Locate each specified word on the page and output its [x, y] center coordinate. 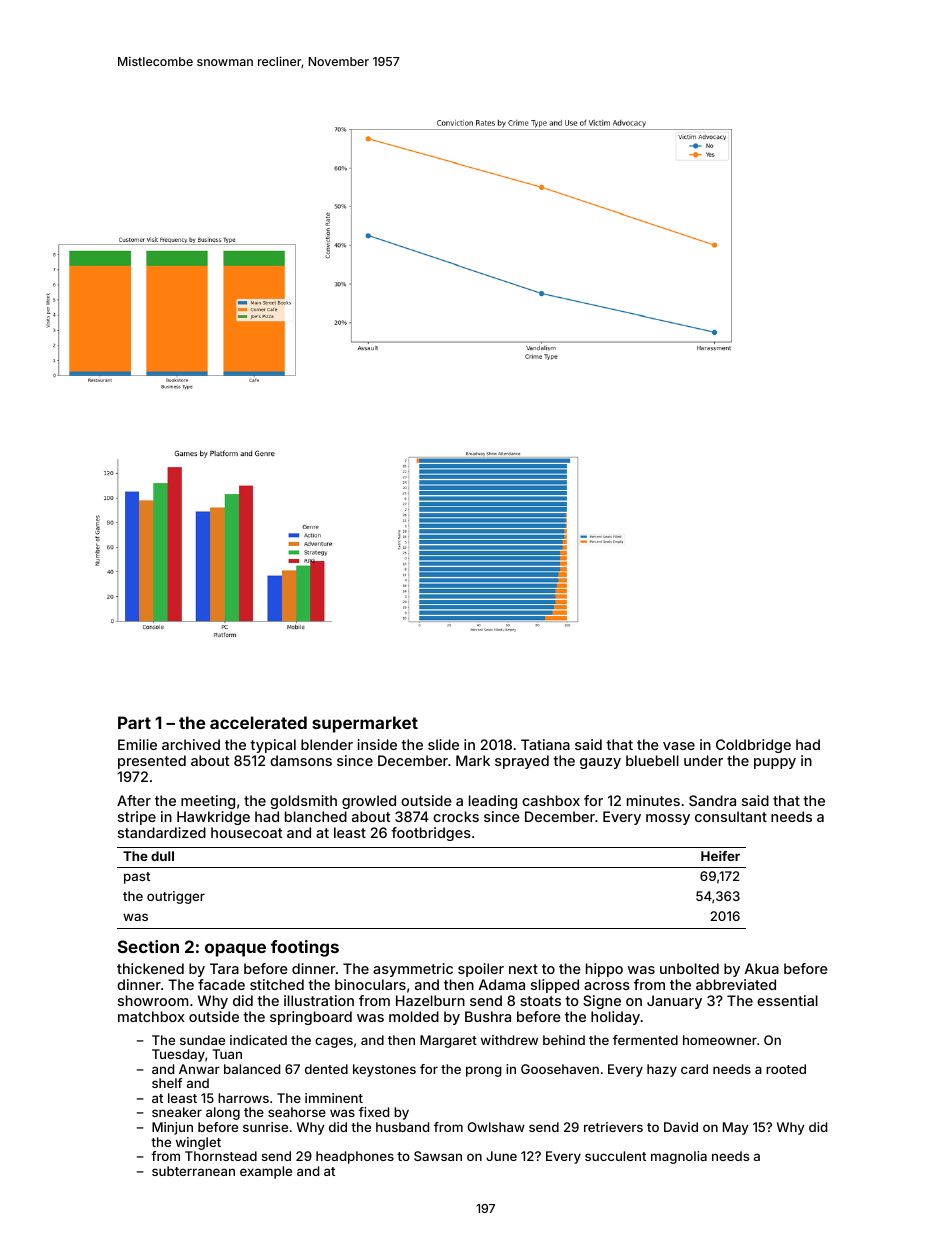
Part [134, 722]
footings [305, 948]
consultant [731, 816]
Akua [762, 968]
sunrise [265, 1127]
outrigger [176, 897]
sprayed [522, 762]
